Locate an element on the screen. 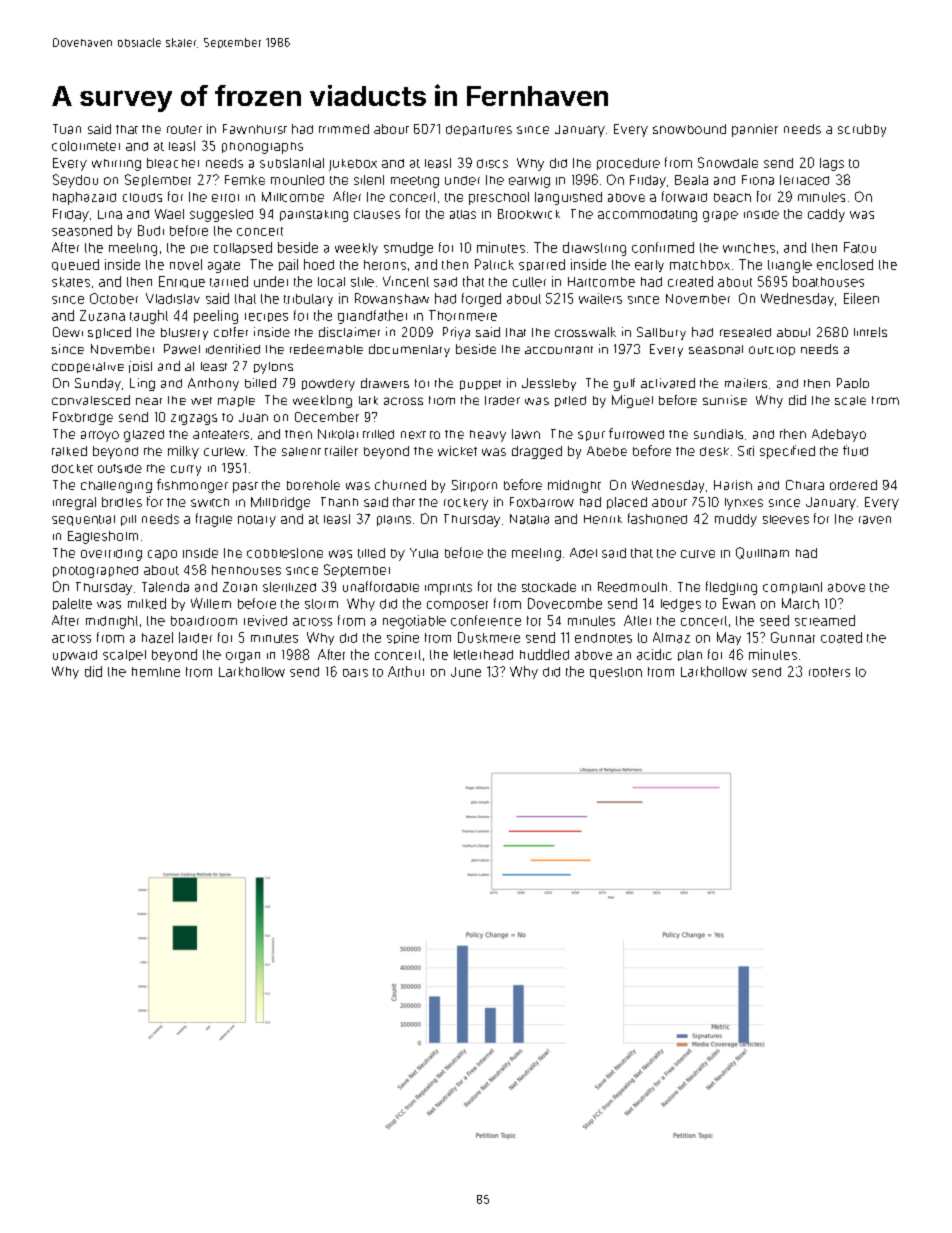 The width and height of the screenshot is (952, 1233). Enrique is located at coordinates (182, 282).
